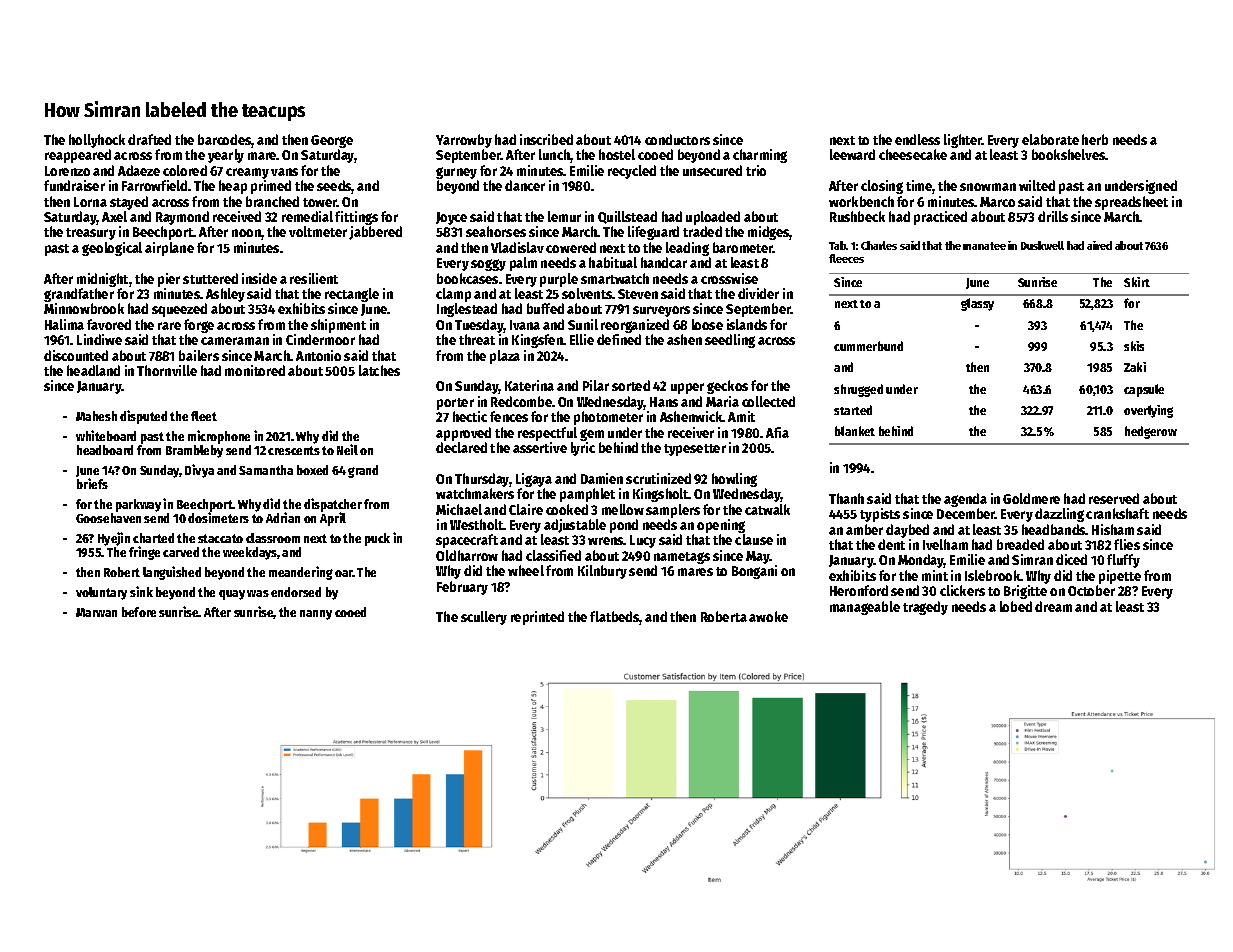  What do you see at coordinates (891, 544) in the image?
I see `dent` at bounding box center [891, 544].
